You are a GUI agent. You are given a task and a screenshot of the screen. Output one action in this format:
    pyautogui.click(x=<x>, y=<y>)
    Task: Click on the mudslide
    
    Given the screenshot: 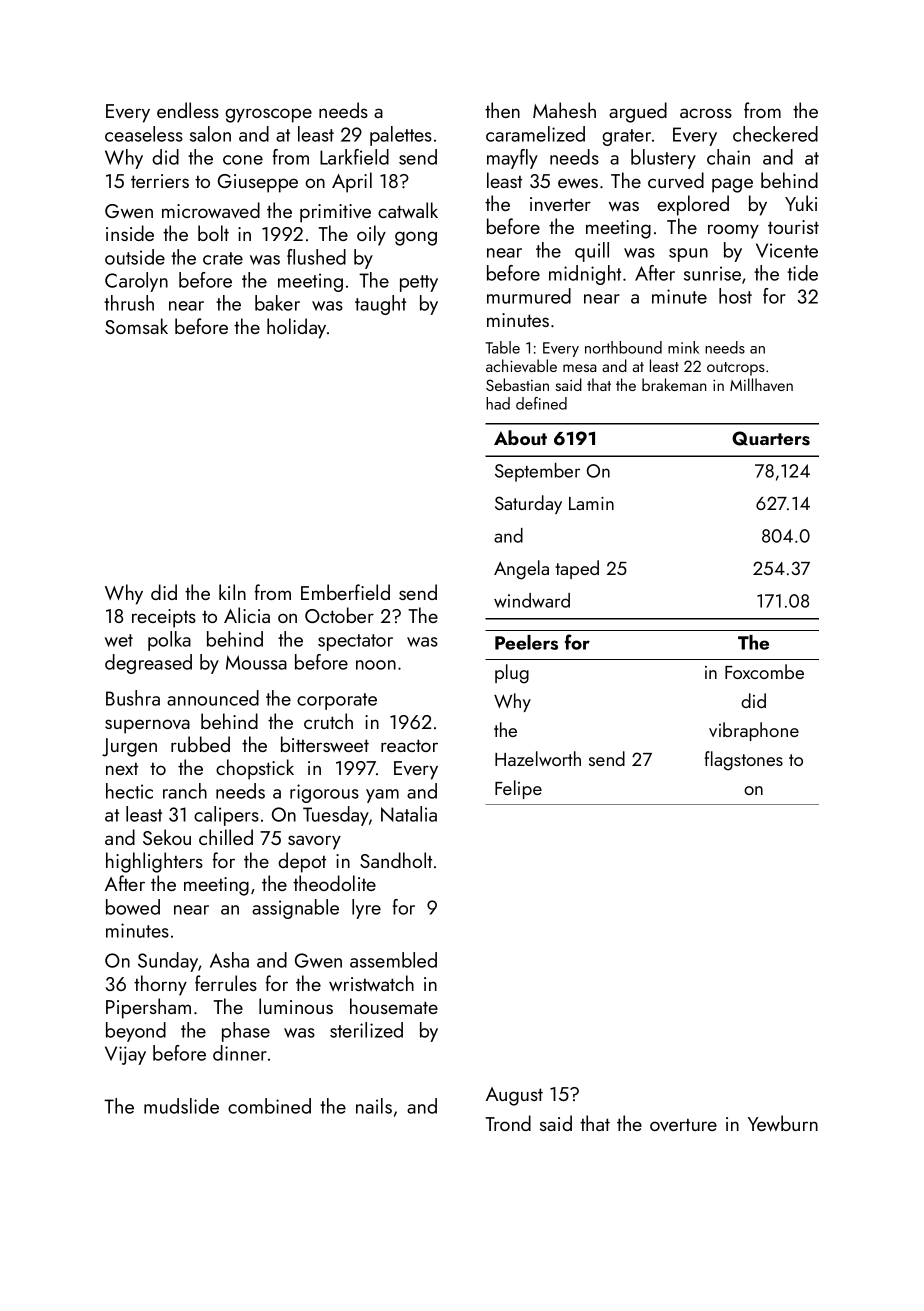 What is the action you would take?
    pyautogui.click(x=181, y=1106)
